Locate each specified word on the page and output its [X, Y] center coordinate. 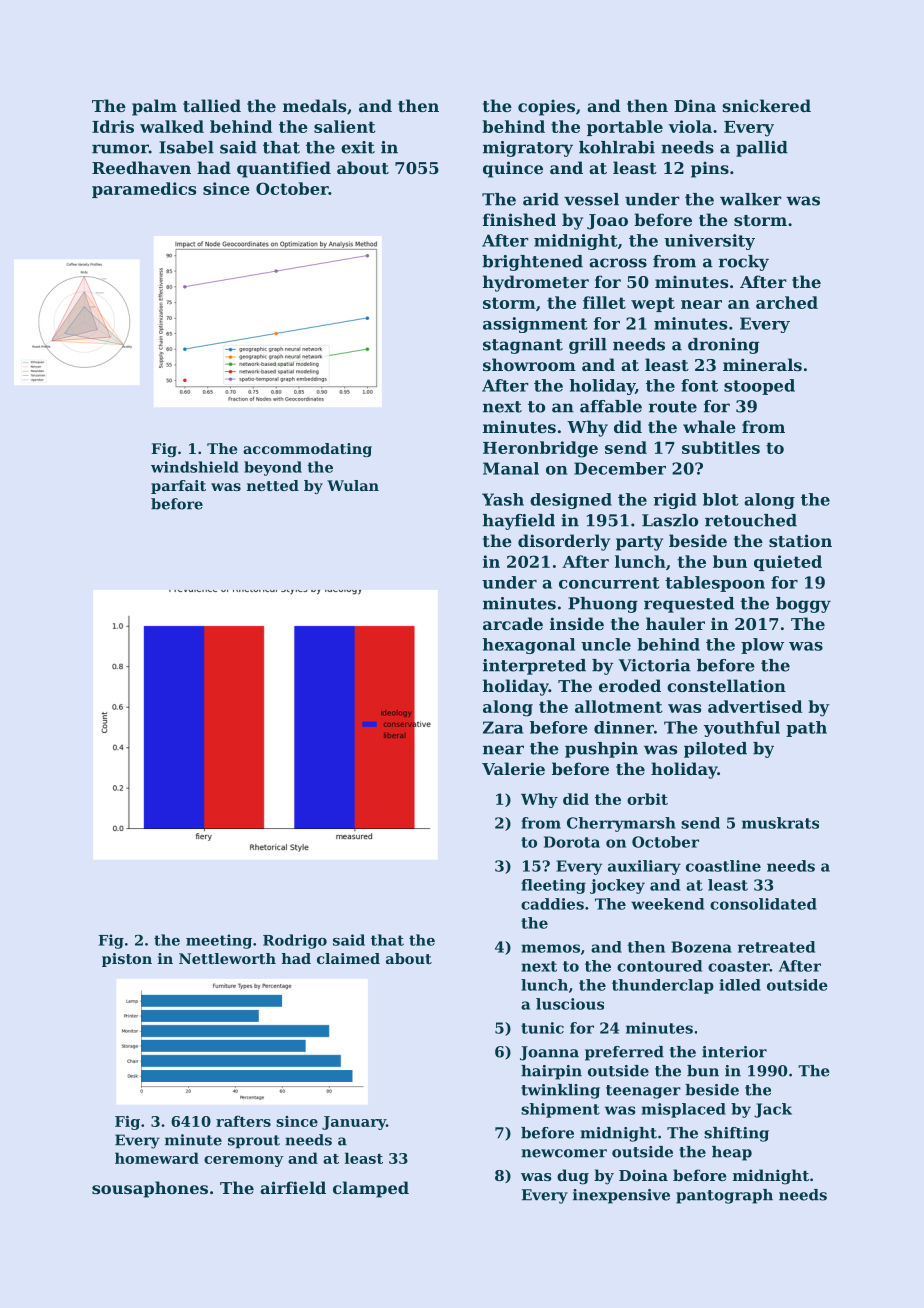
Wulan [353, 485]
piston [127, 960]
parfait [178, 487]
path [806, 729]
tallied [212, 105]
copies [546, 107]
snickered [767, 105]
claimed [348, 958]
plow [762, 646]
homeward [157, 1158]
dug [573, 1177]
